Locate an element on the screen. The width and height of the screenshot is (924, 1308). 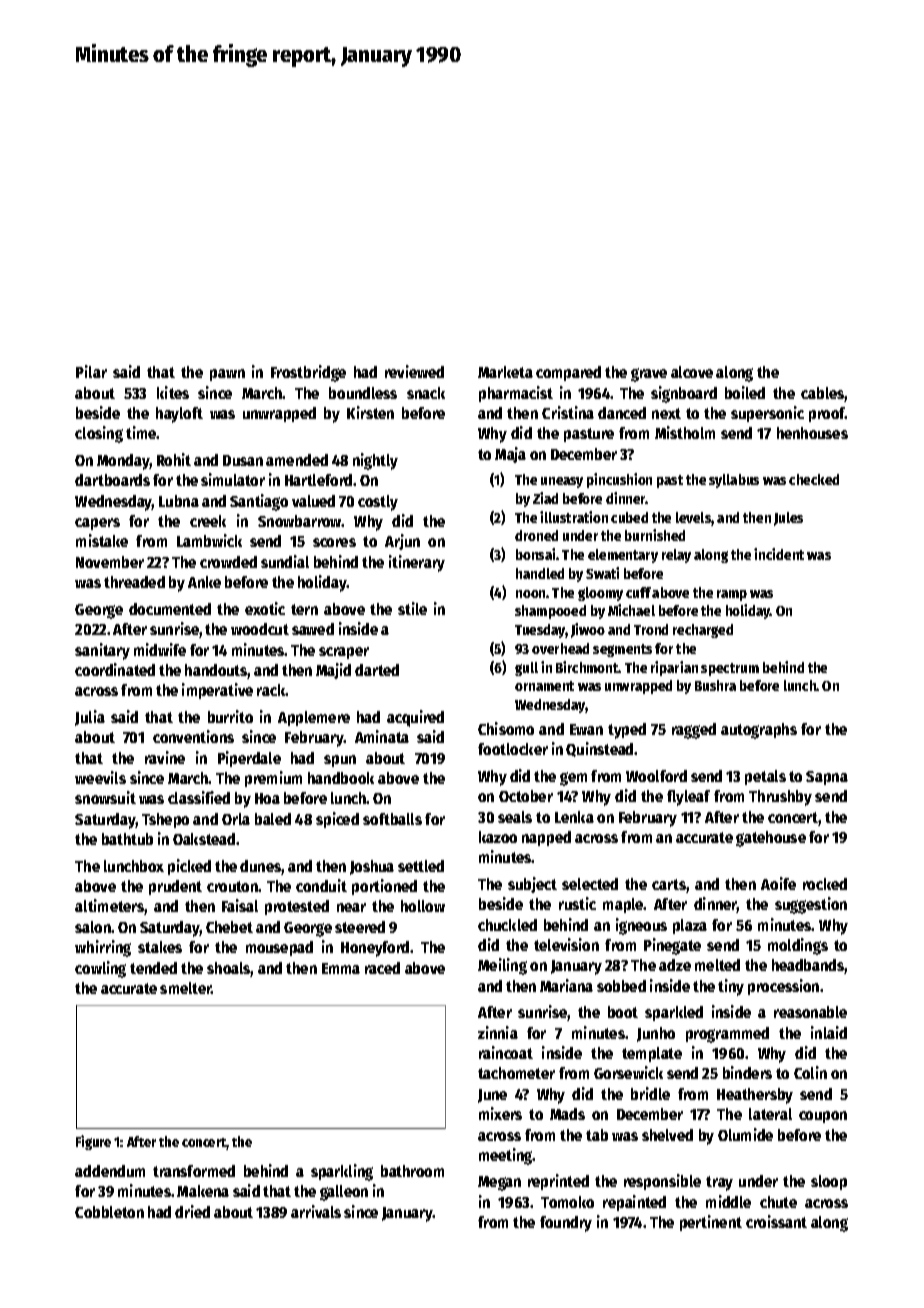
smelter is located at coordinates (186, 988).
